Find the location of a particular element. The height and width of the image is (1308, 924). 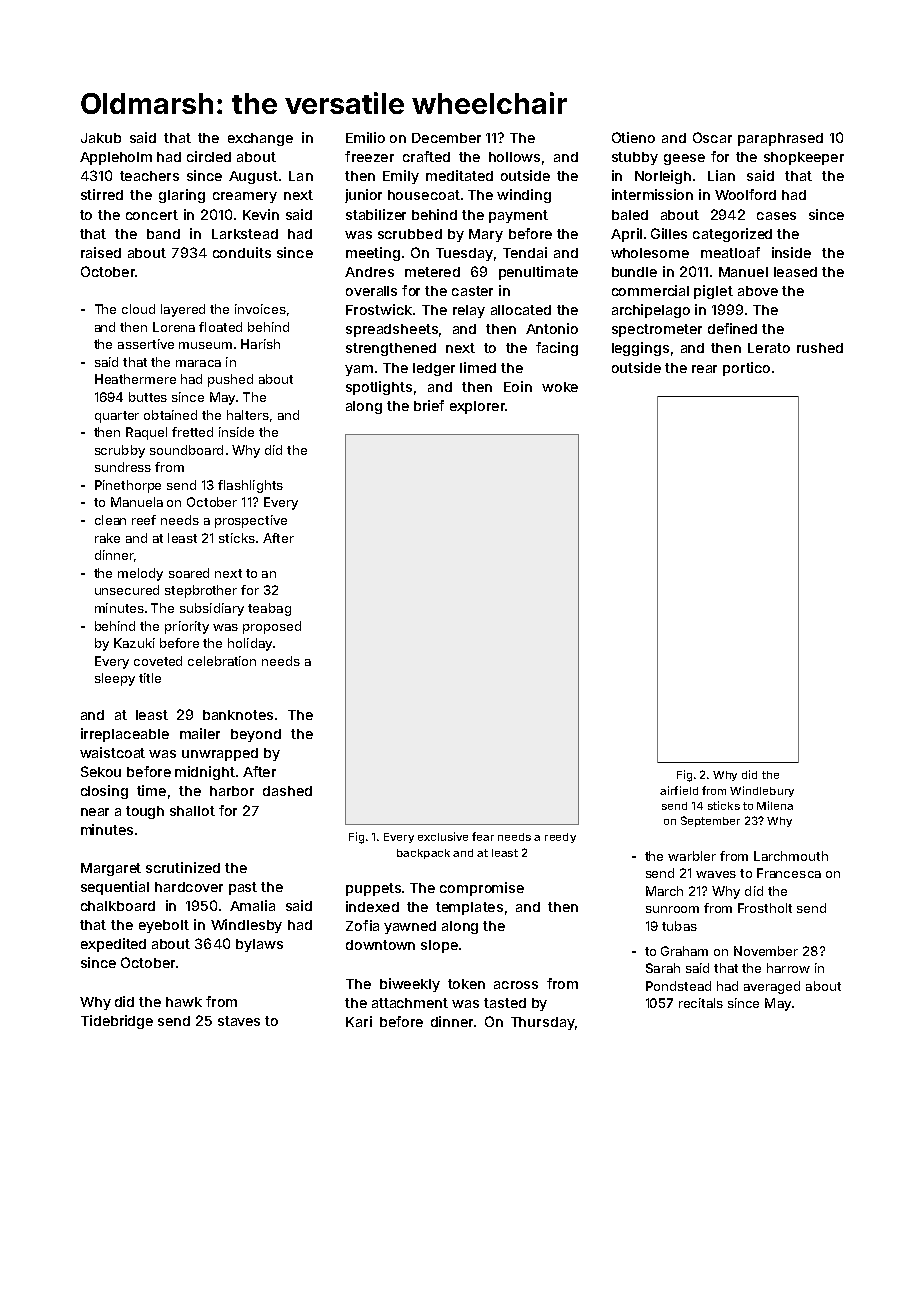

banknotes is located at coordinates (238, 715).
